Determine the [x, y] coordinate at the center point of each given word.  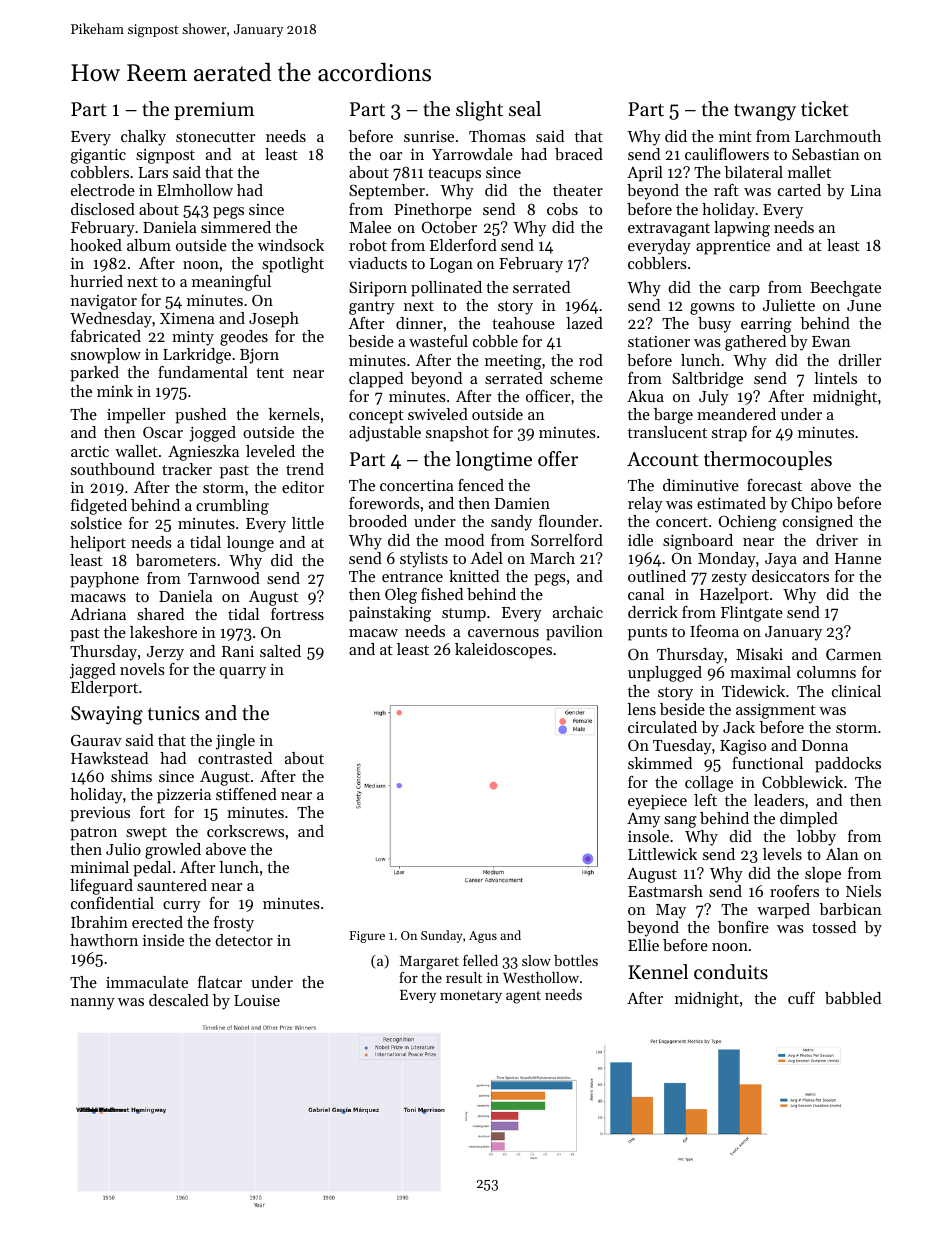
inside [163, 940]
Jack [739, 727]
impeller [136, 416]
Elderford [463, 245]
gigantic [98, 156]
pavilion [574, 633]
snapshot [457, 434]
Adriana [98, 614]
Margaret [429, 963]
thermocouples [768, 460]
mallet [809, 172]
